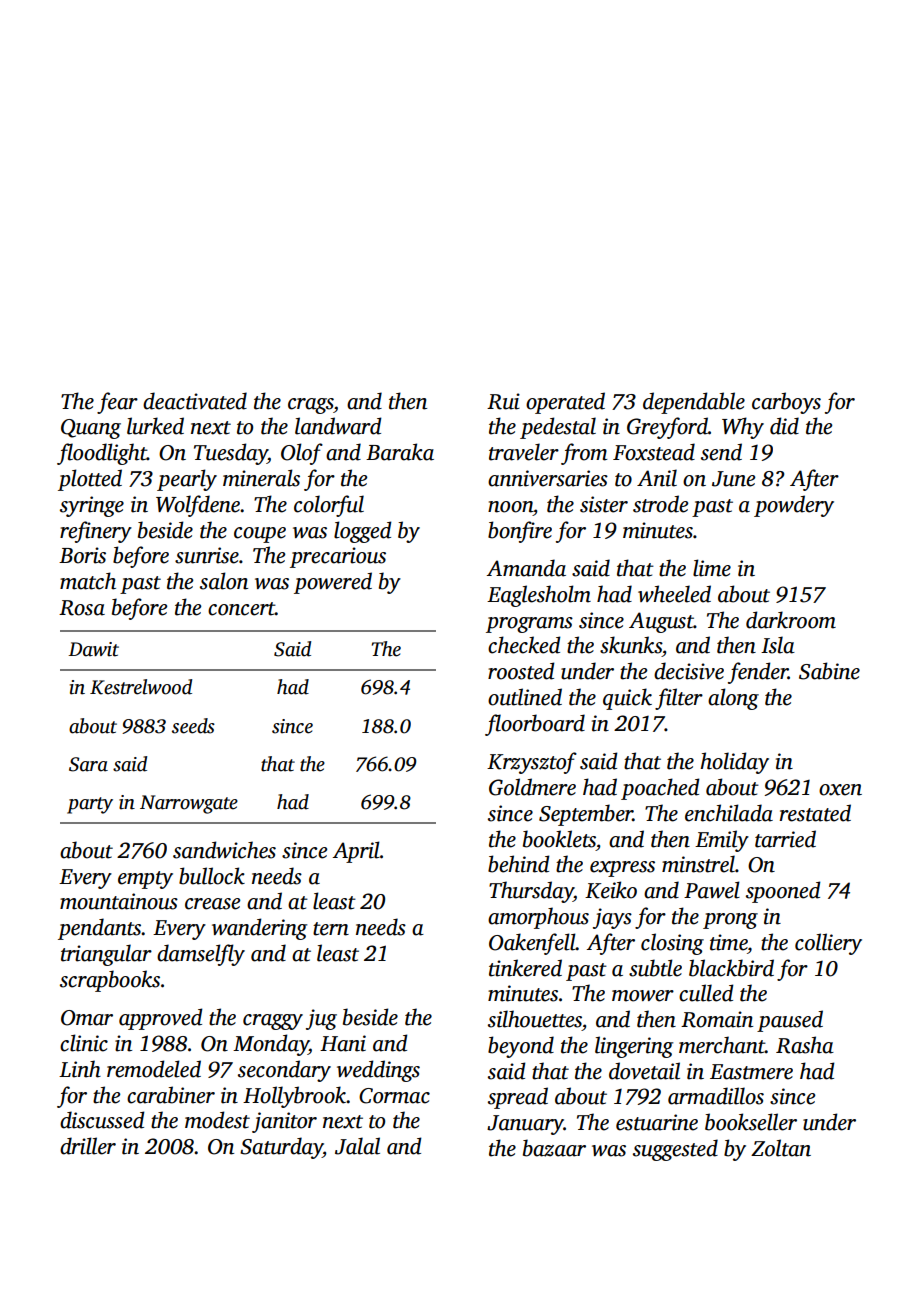 This screenshot has width=924, height=1311. Describe the element at coordinates (731, 968) in the screenshot. I see `blackbird` at that location.
